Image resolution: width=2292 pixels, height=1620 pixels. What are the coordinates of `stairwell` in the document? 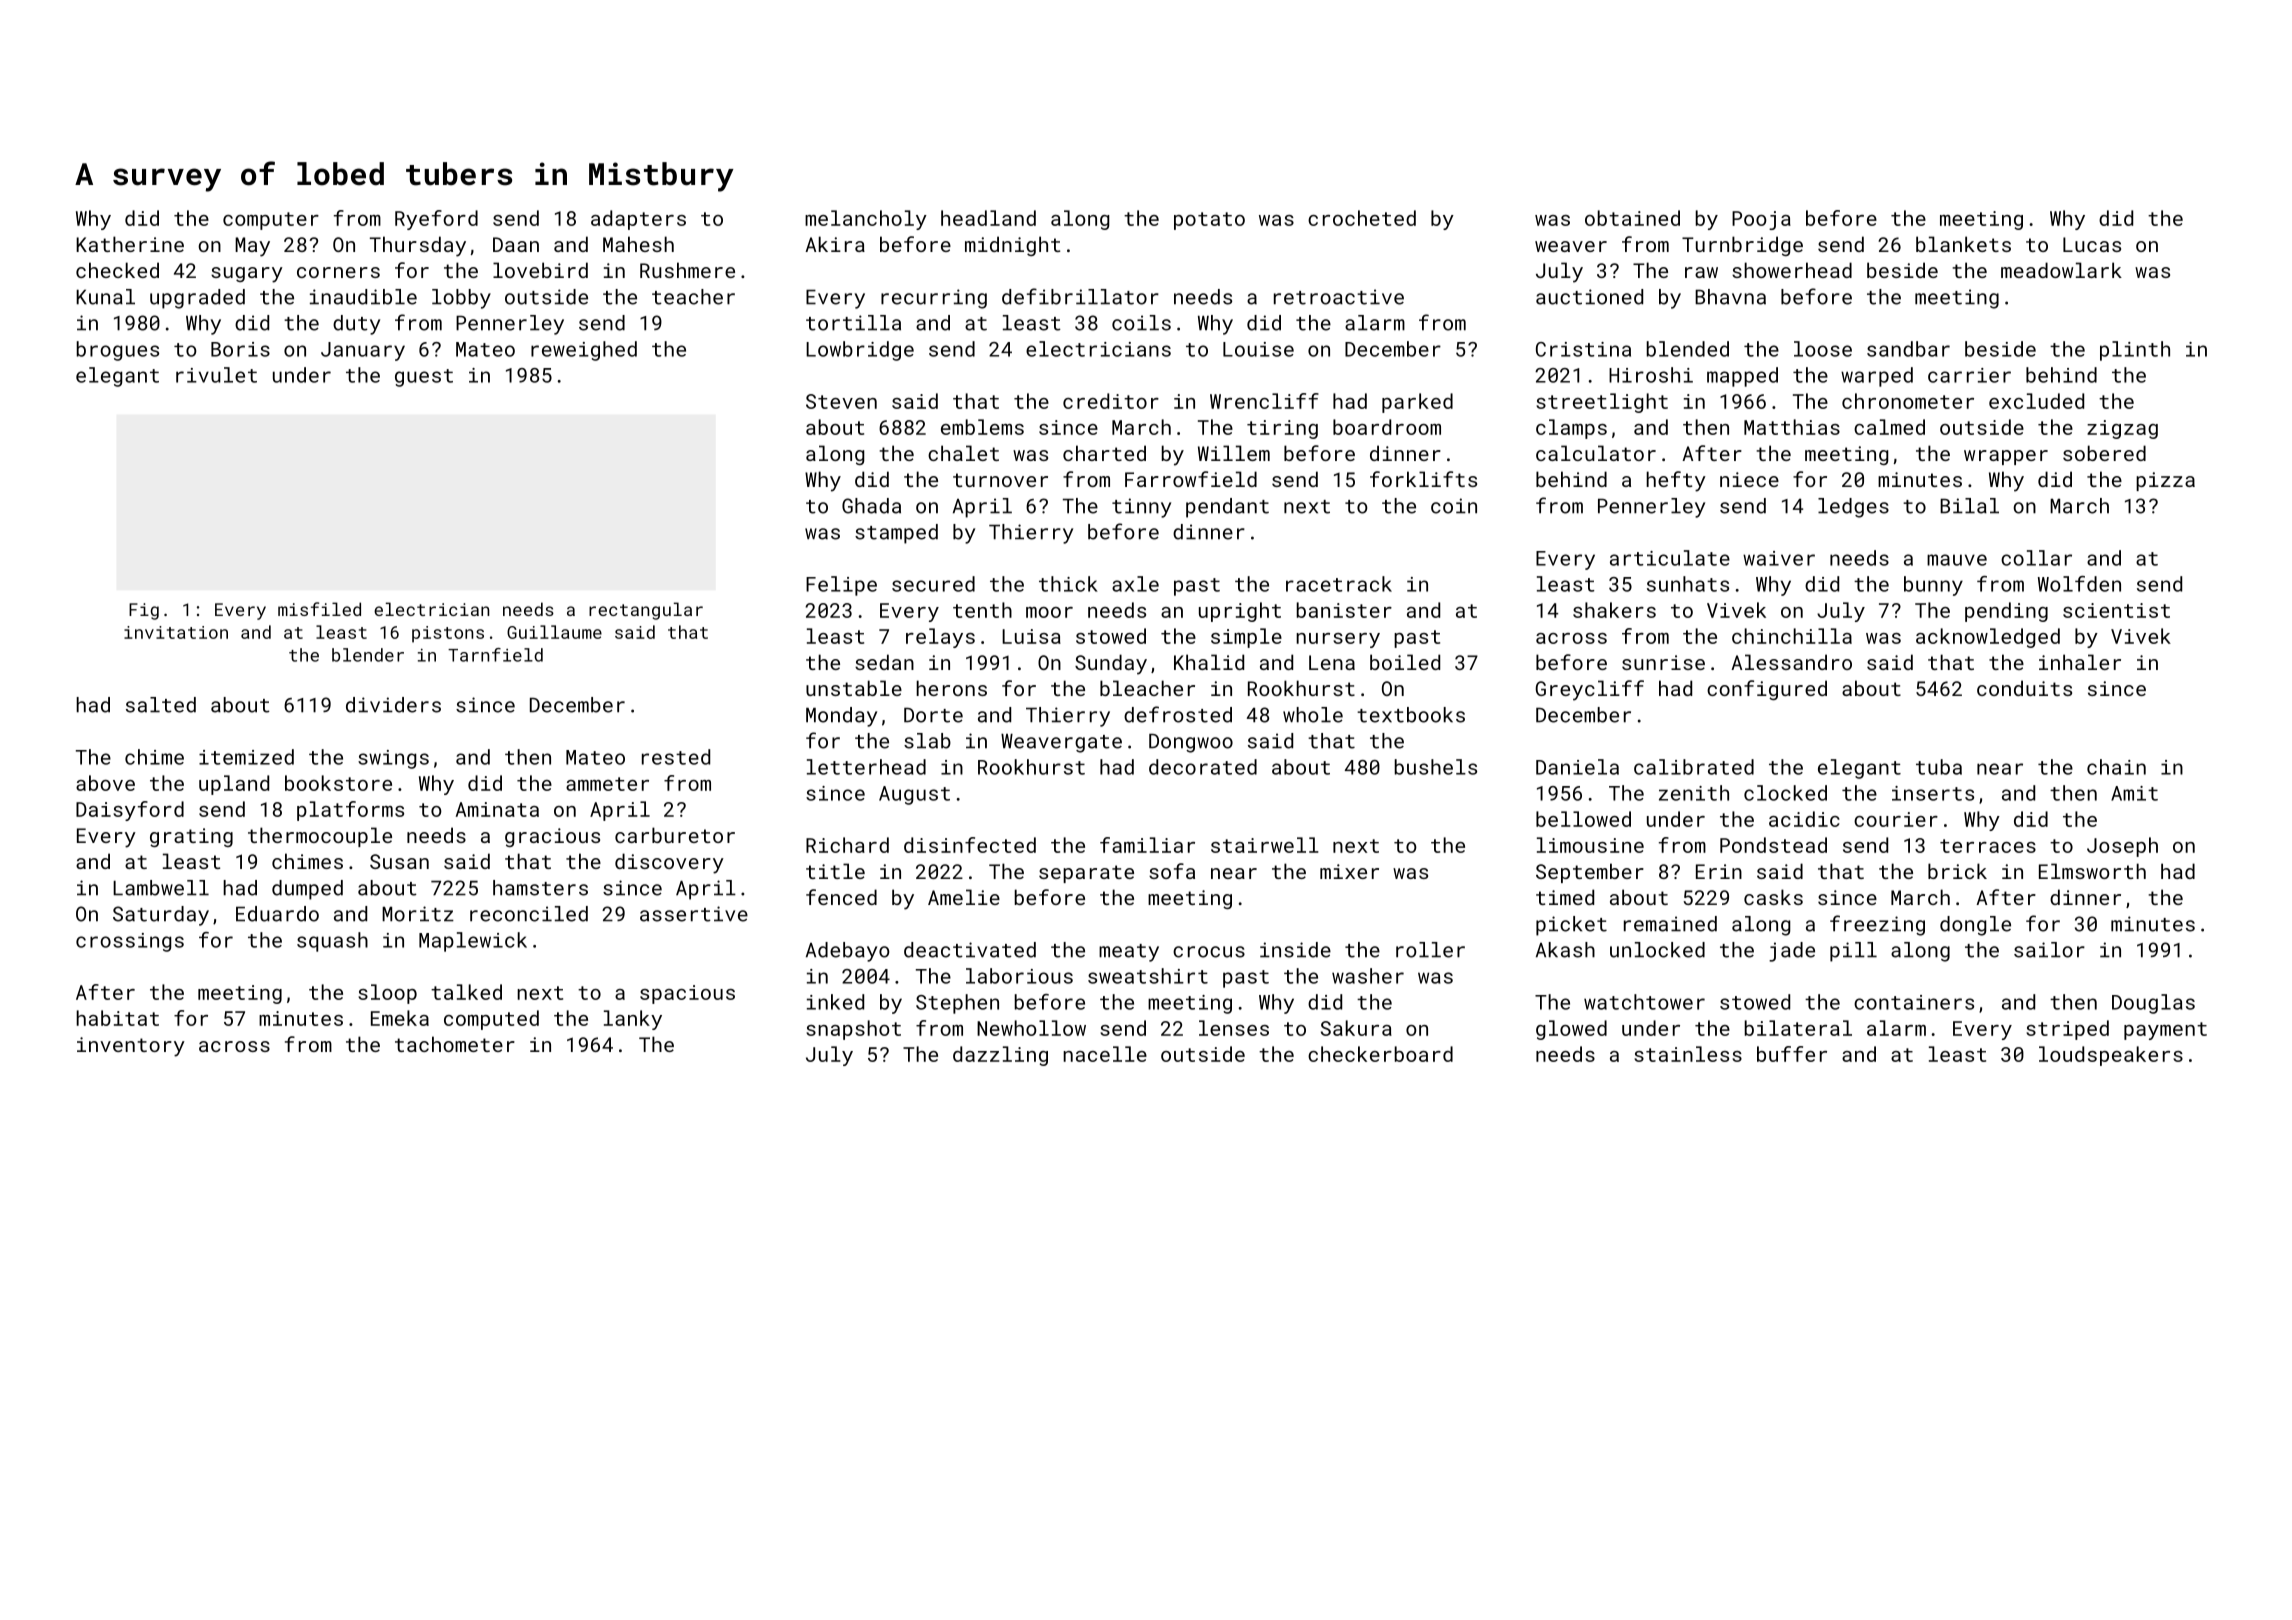 It's located at (1265, 845).
